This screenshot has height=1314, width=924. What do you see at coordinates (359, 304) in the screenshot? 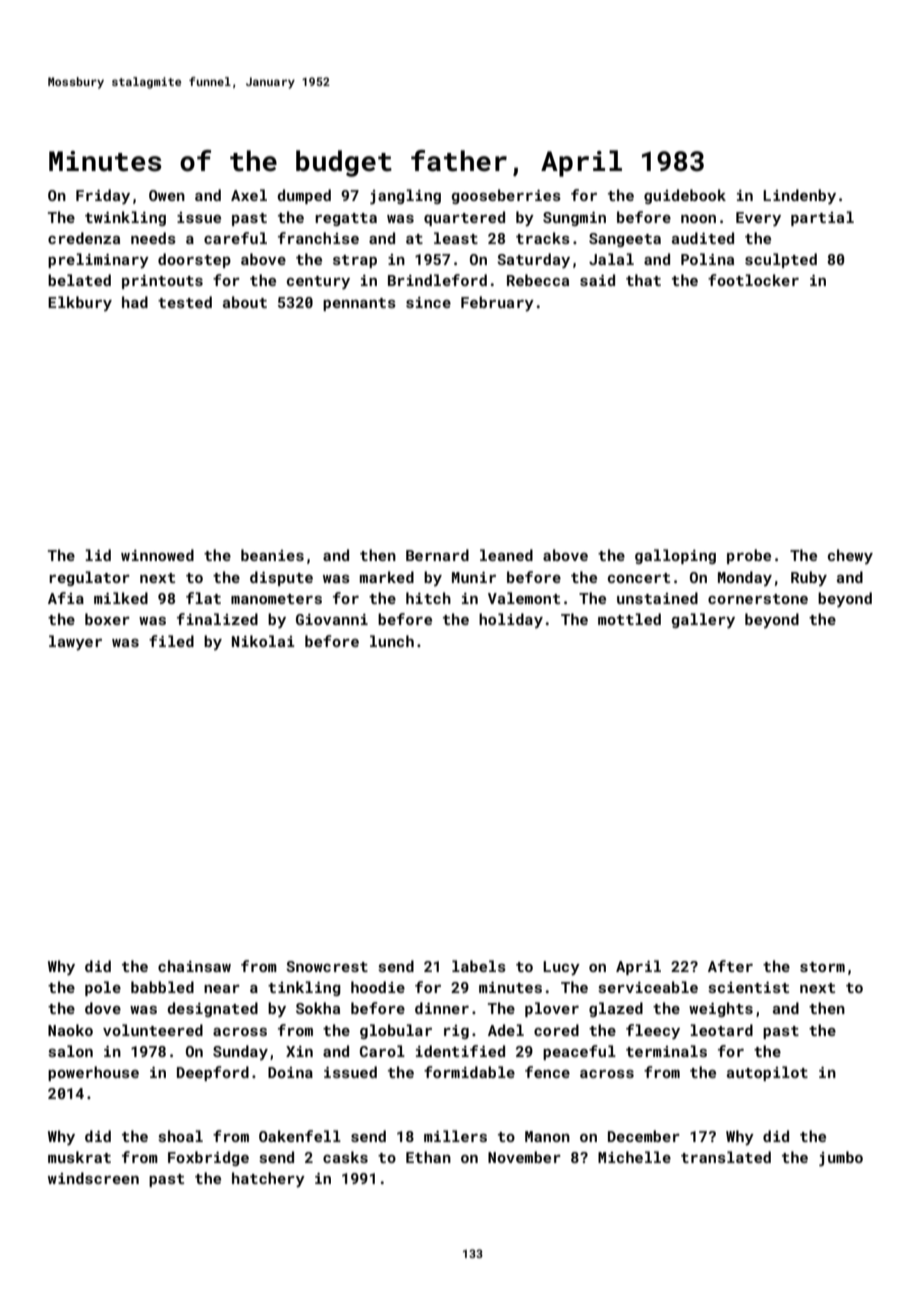
I see `pennants` at bounding box center [359, 304].
